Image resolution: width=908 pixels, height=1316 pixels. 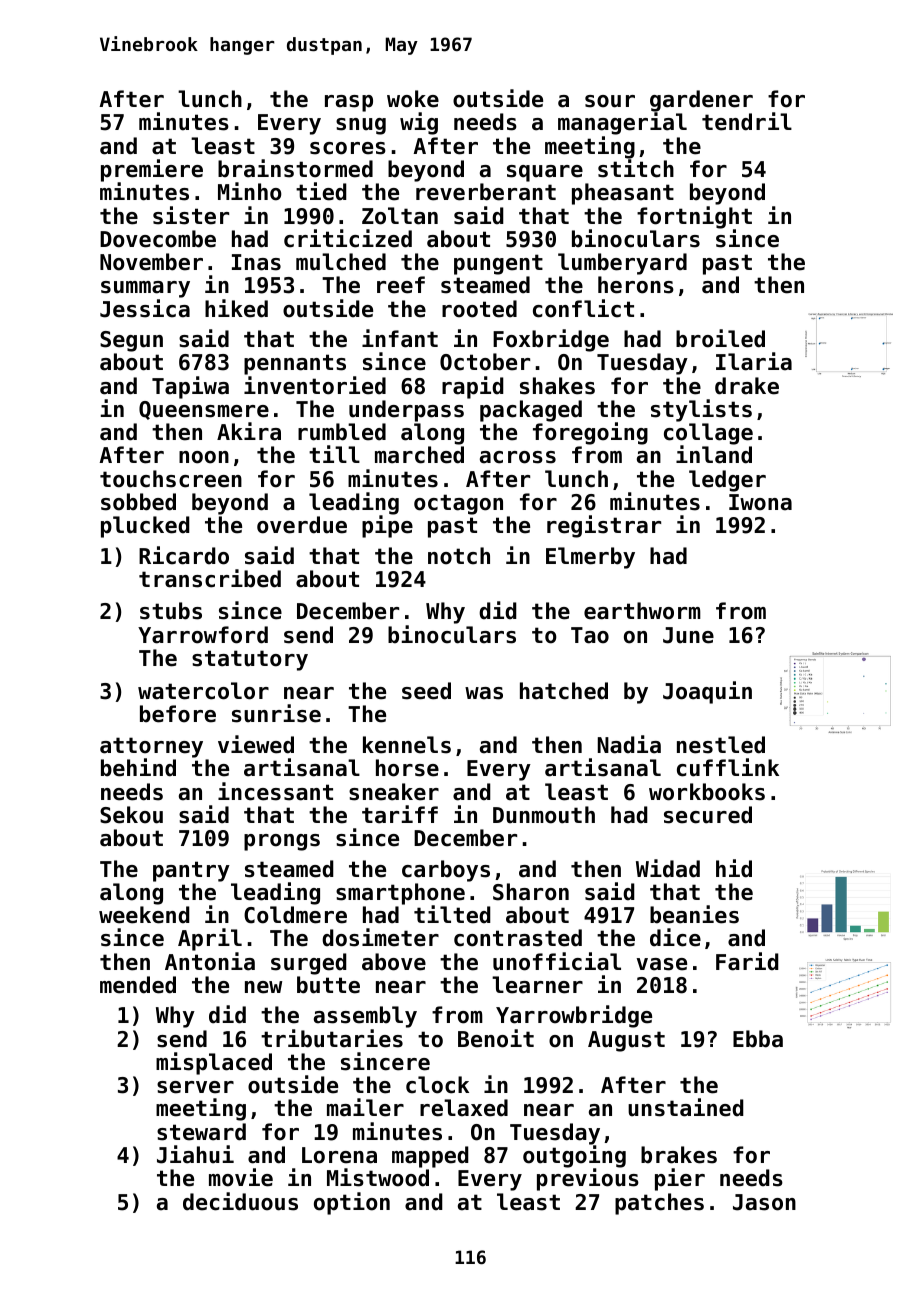 I want to click on steward, so click(x=201, y=1132).
